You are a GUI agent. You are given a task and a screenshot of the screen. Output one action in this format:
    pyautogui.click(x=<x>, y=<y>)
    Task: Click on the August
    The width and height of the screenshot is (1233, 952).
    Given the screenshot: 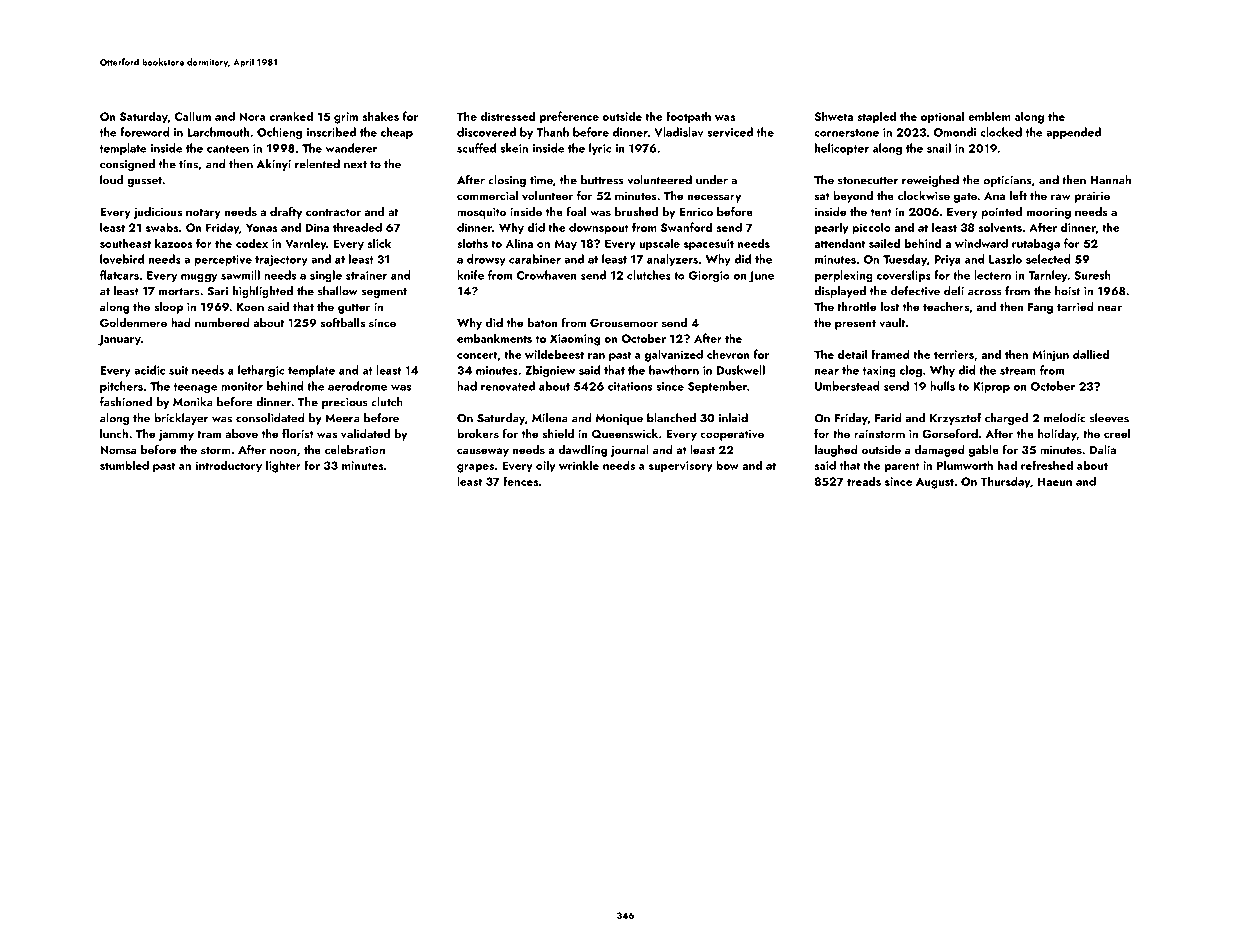 What is the action you would take?
    pyautogui.click(x=935, y=483)
